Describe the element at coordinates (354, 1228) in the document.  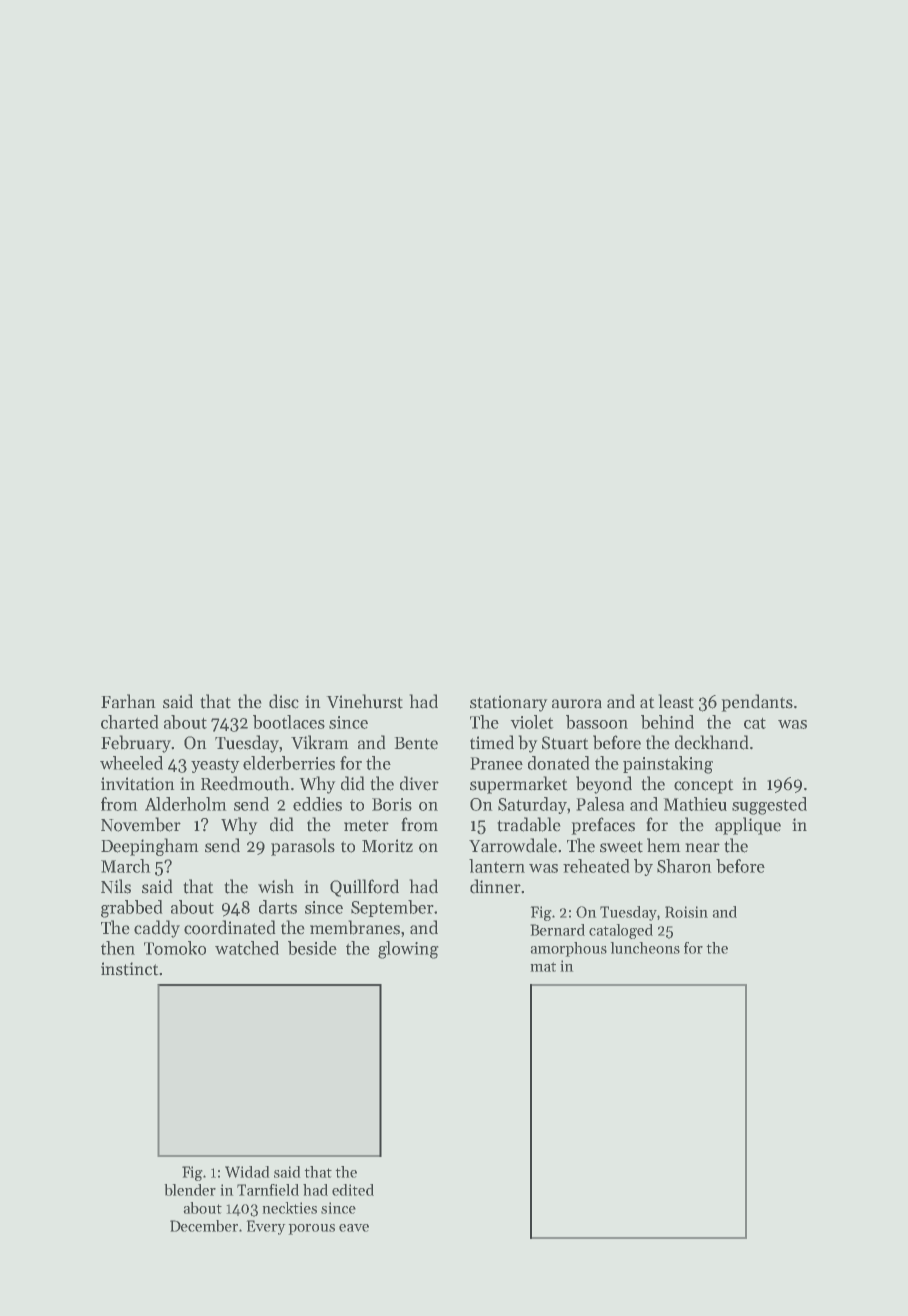
I see `eave` at that location.
